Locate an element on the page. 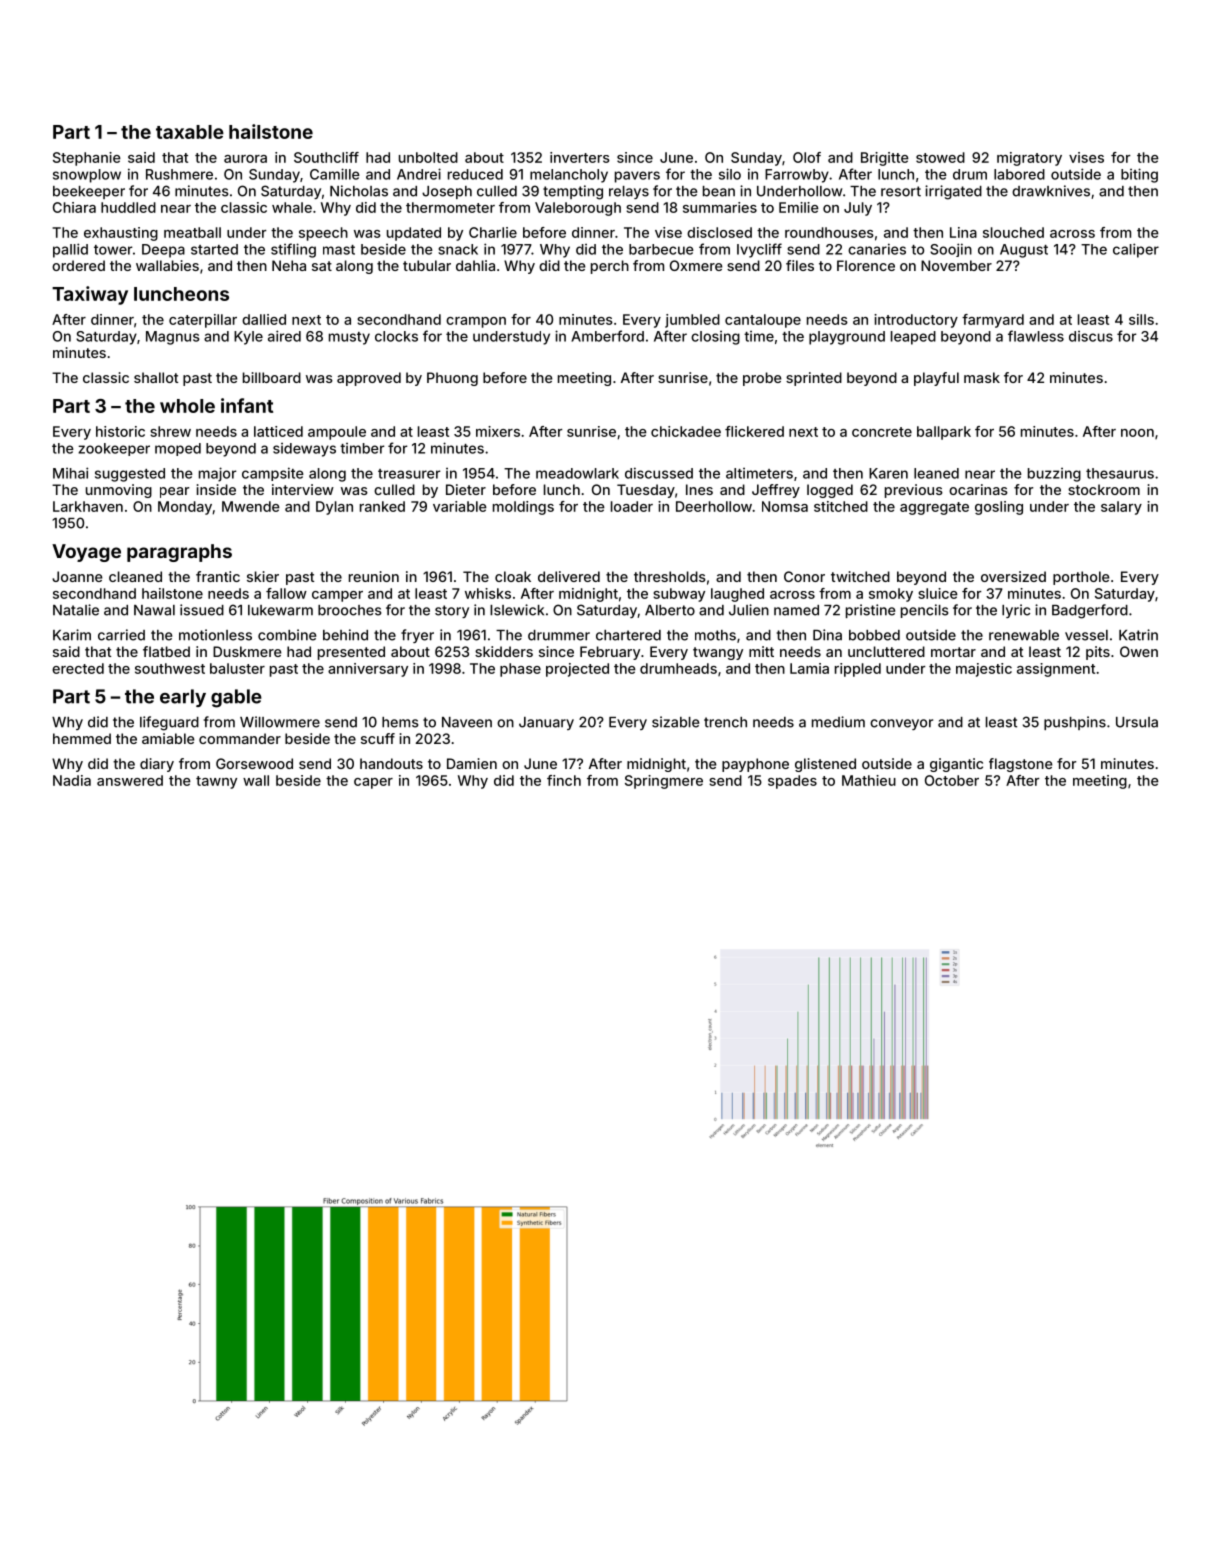  taxable is located at coordinates (190, 132).
